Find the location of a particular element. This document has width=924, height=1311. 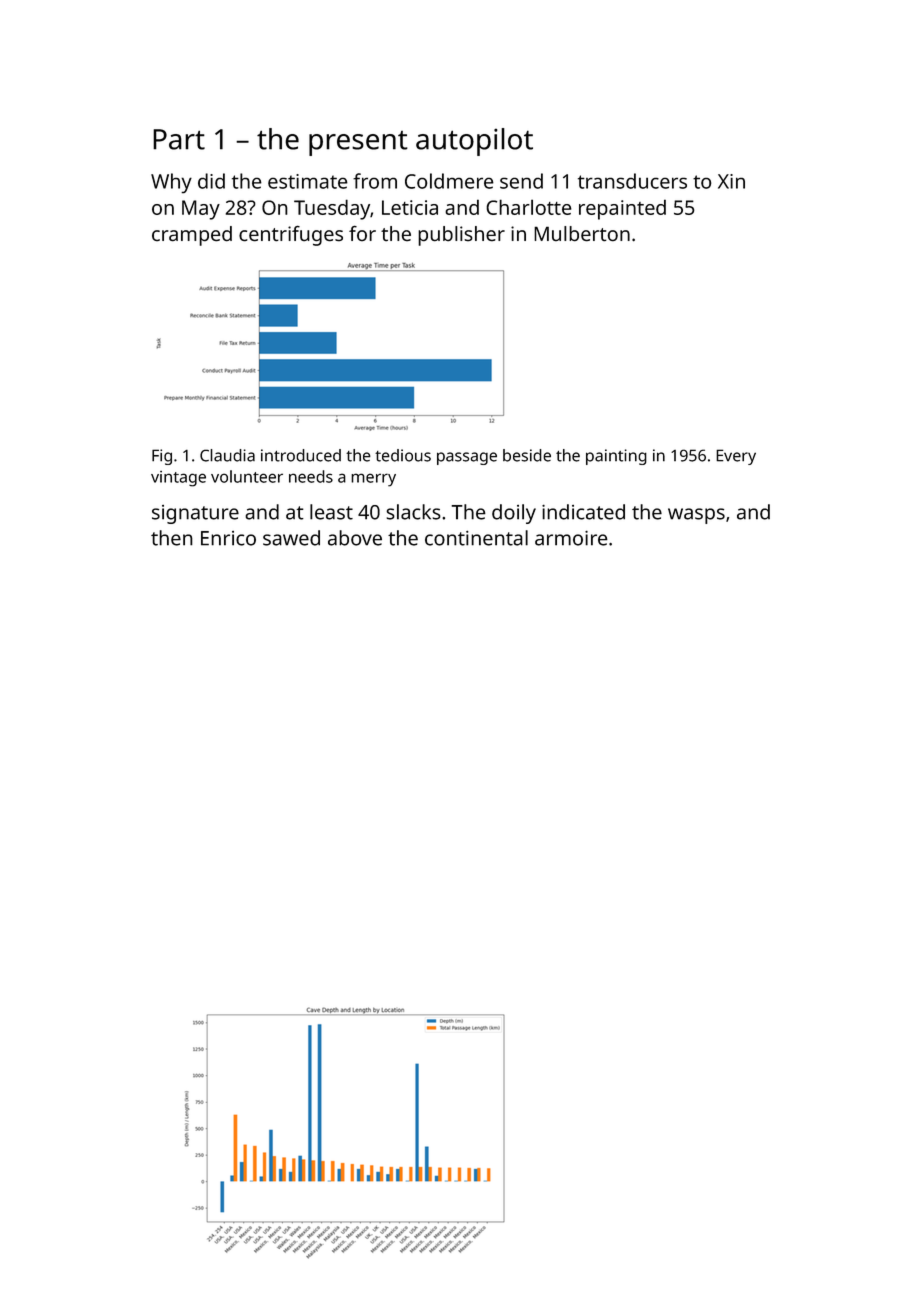

Why is located at coordinates (171, 183).
